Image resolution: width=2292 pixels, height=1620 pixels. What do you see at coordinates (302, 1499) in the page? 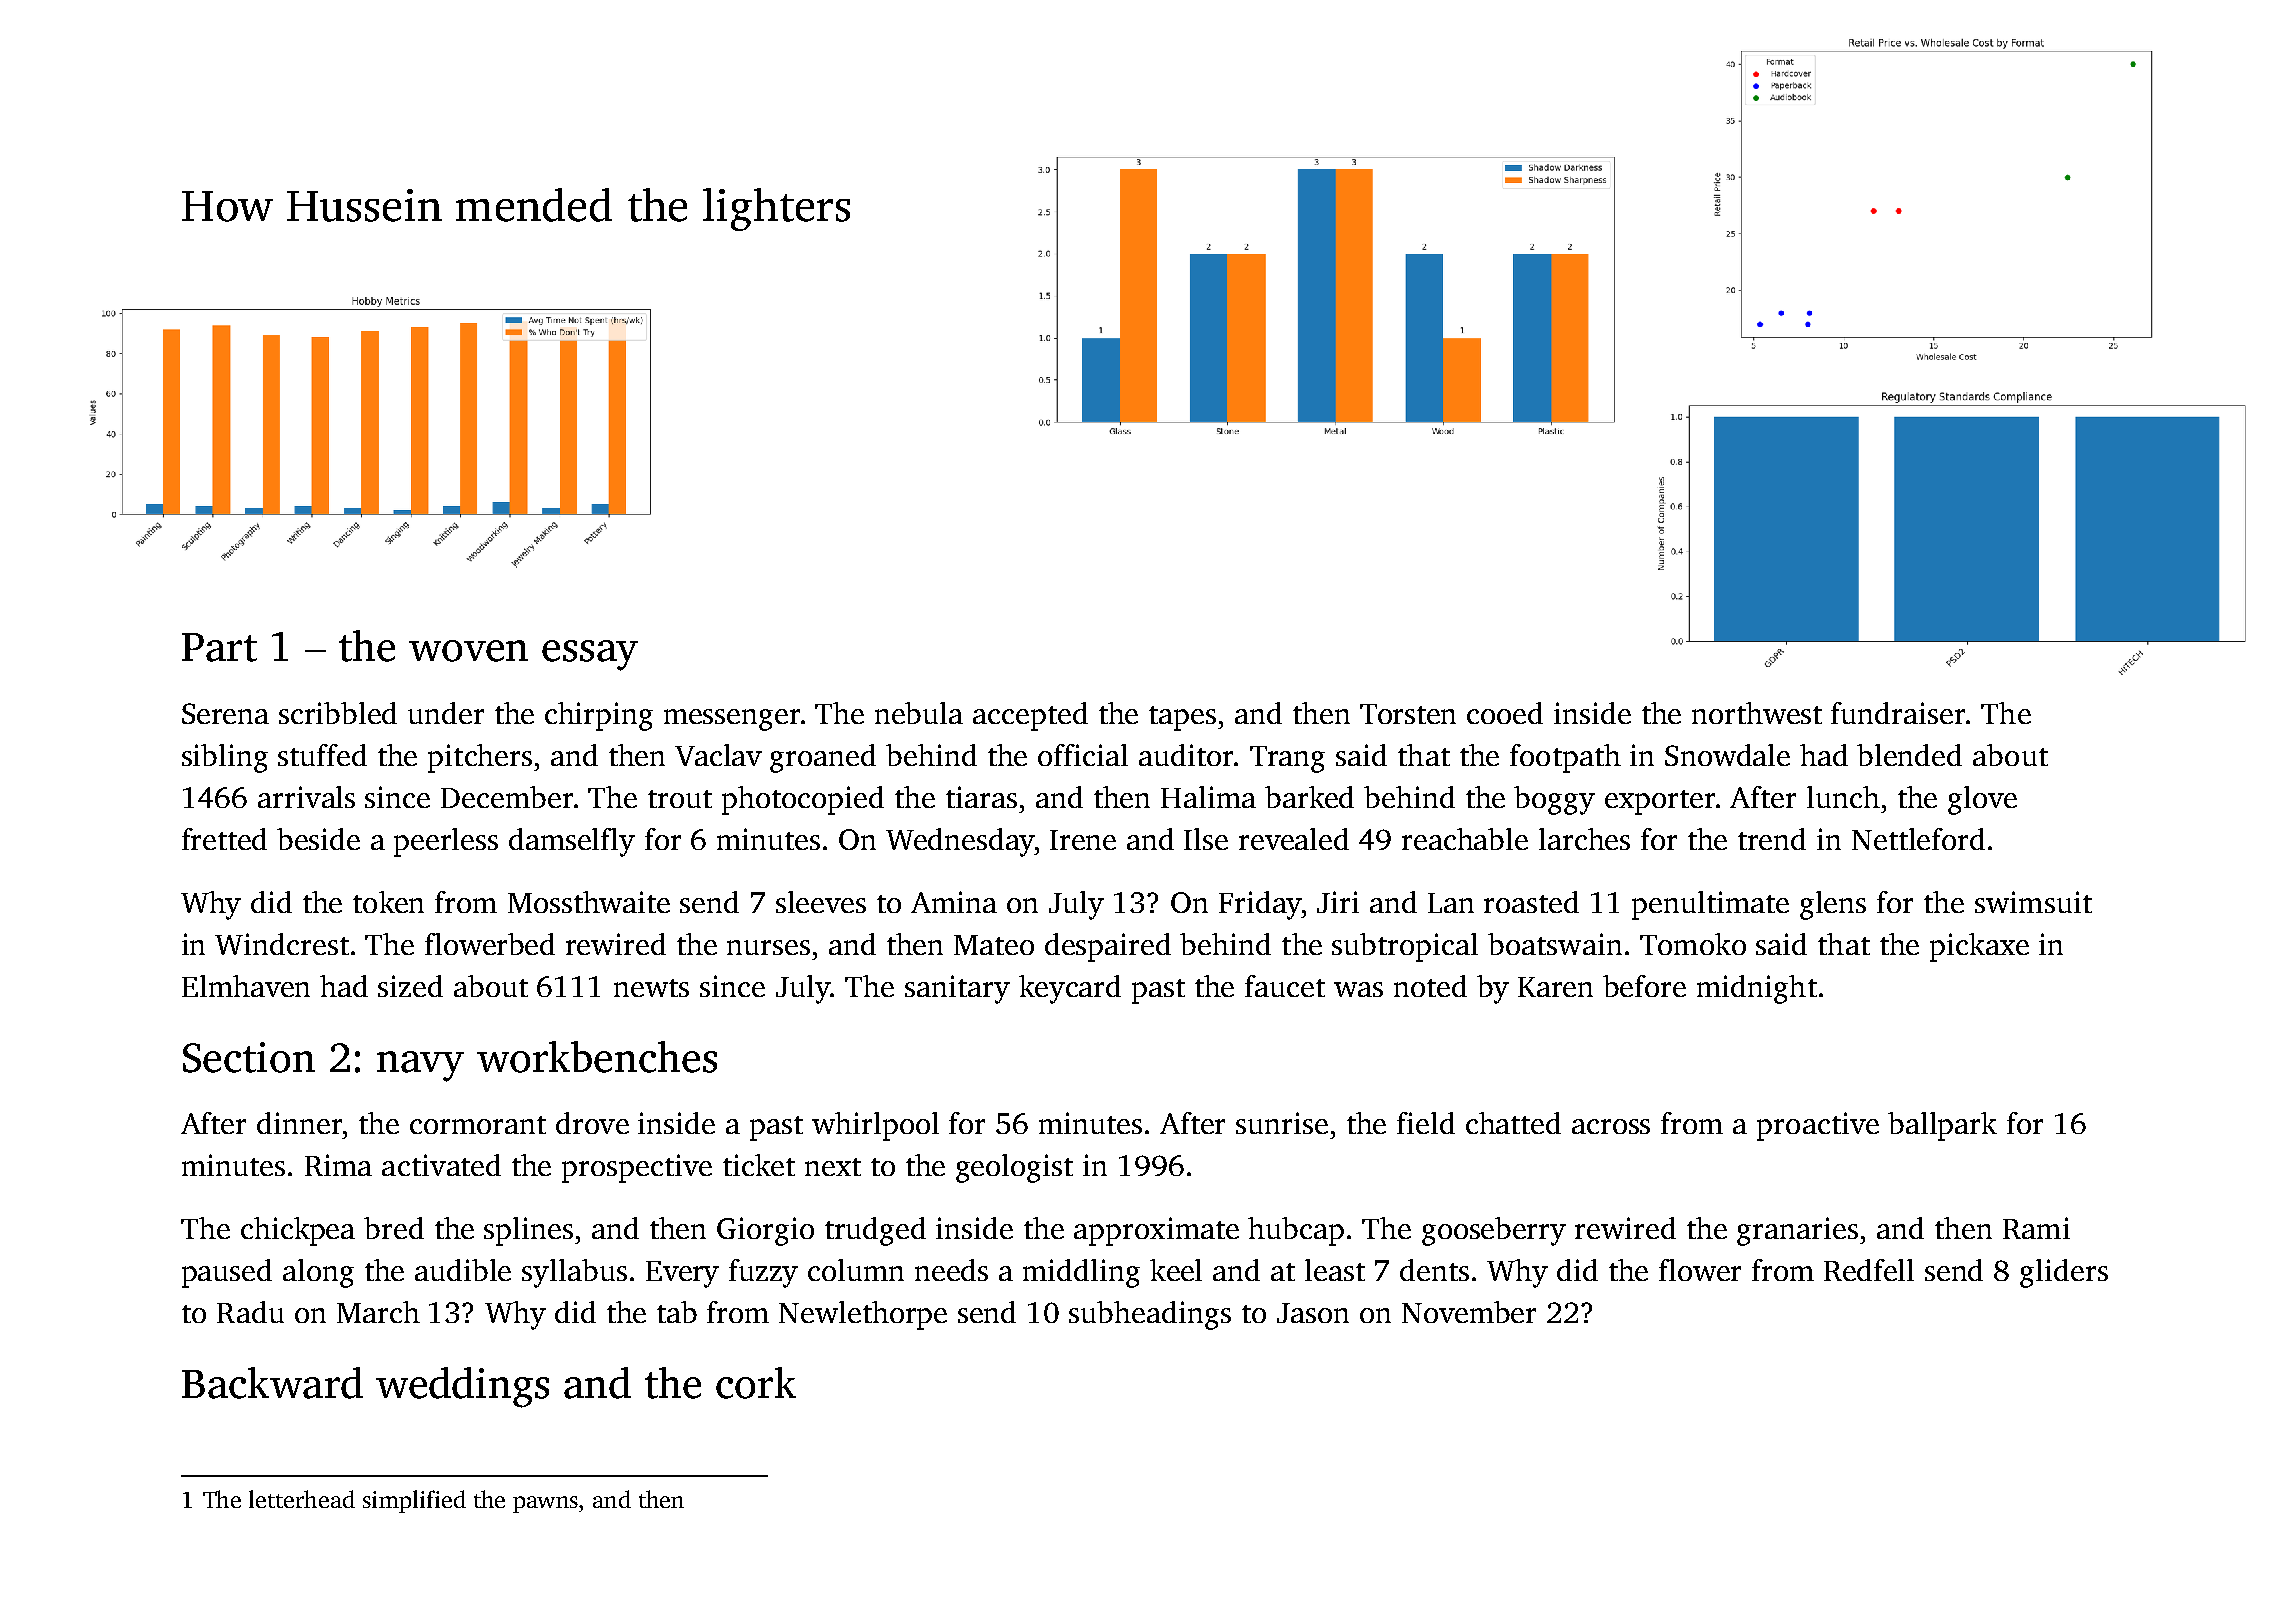
I see `letterhead` at bounding box center [302, 1499].
